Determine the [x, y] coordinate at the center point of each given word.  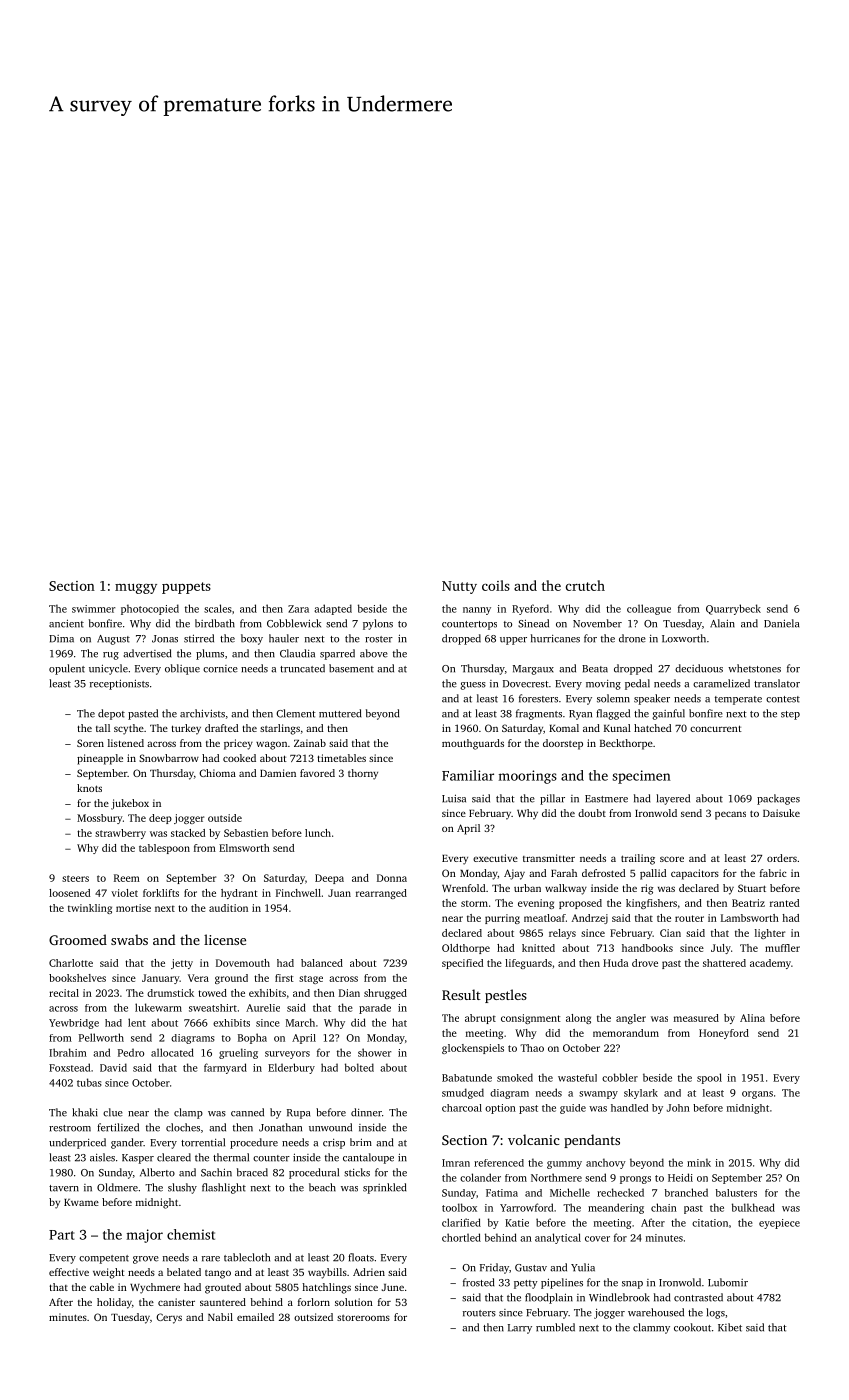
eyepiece [779, 1224]
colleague [649, 609]
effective [69, 1272]
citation [710, 1223]
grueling [238, 1053]
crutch [585, 585]
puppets [186, 588]
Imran [456, 1163]
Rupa [298, 1114]
